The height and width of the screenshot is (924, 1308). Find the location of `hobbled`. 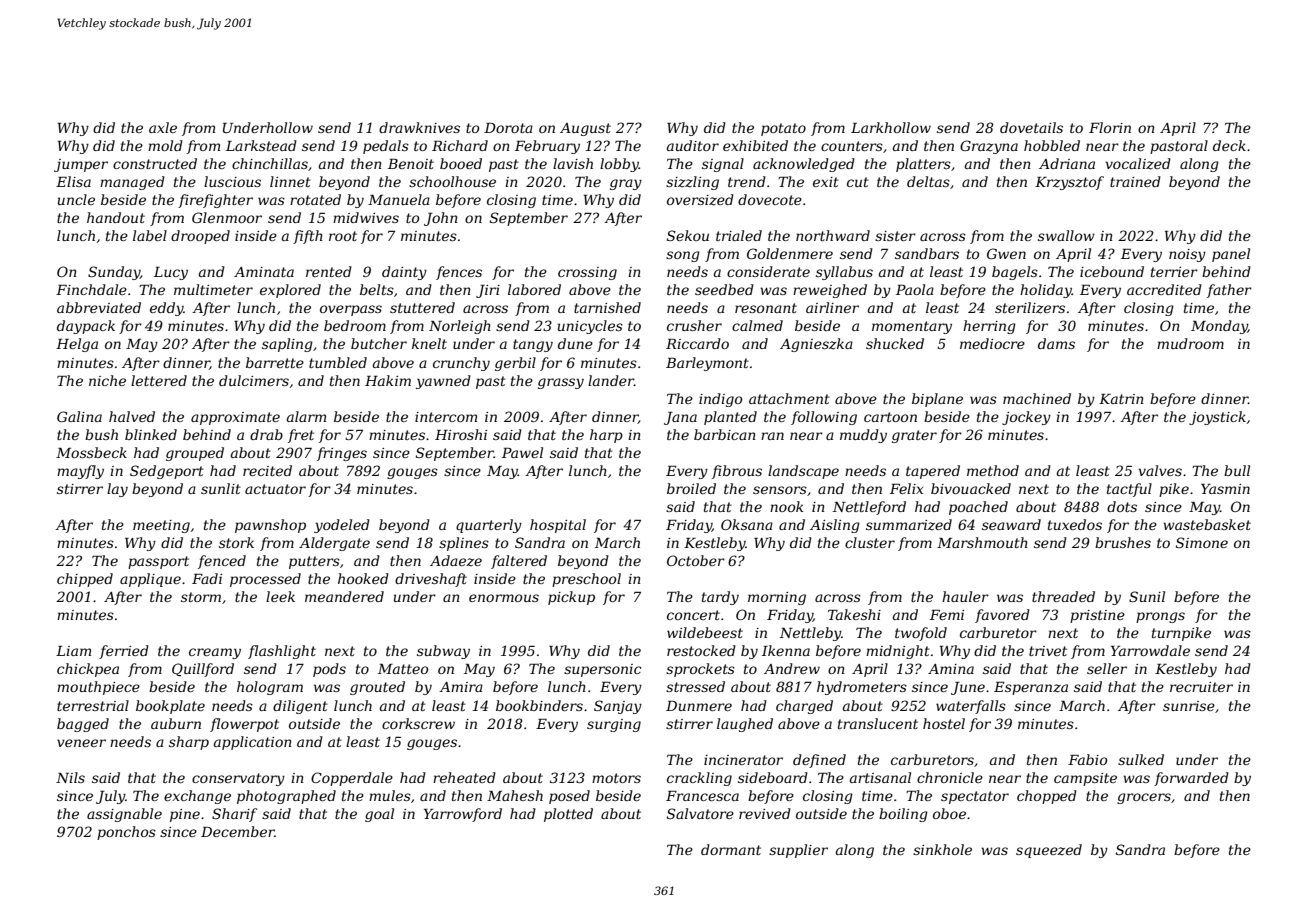

hobbled is located at coordinates (1052, 145).
